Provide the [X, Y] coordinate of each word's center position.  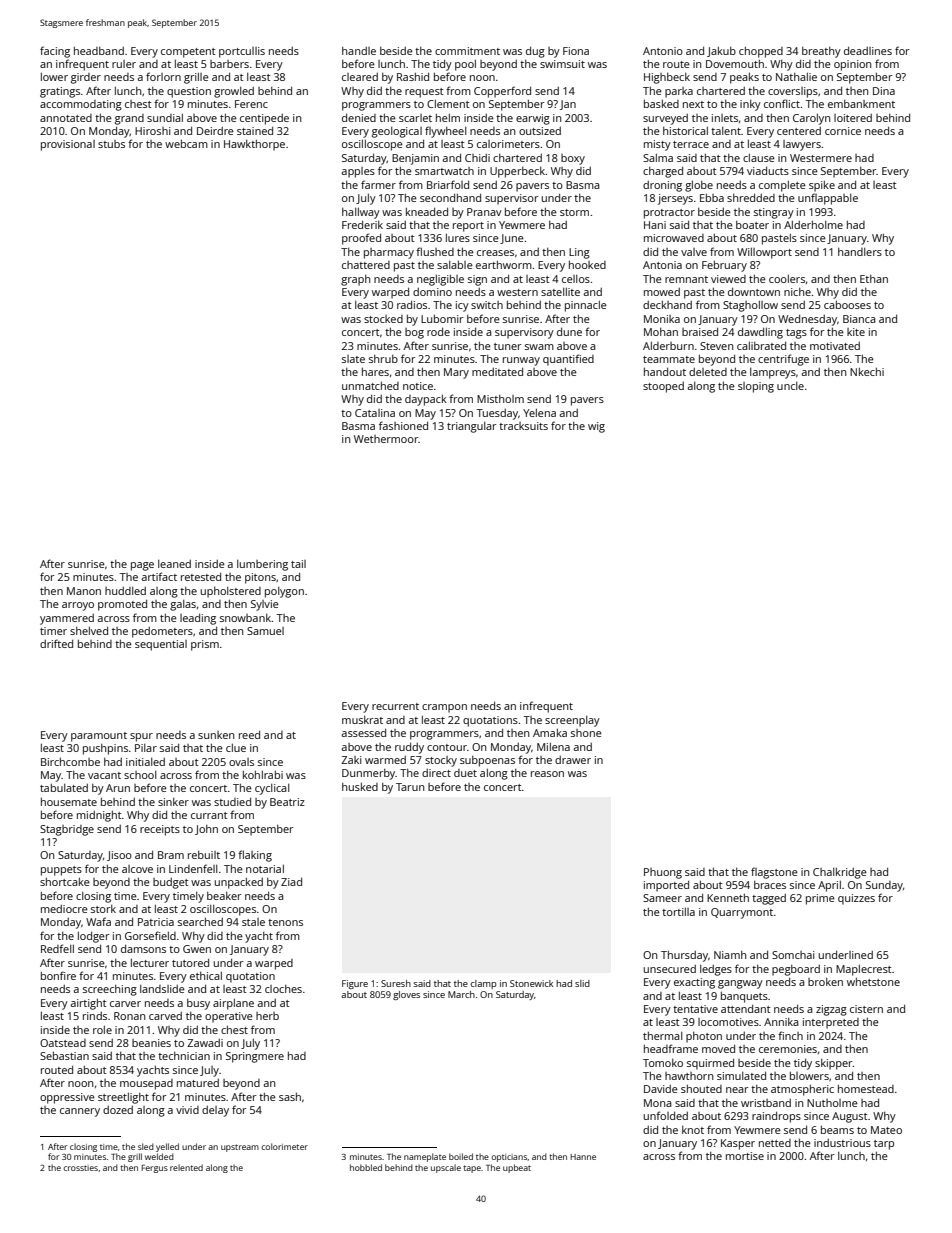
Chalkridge [840, 873]
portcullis [242, 52]
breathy [821, 52]
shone [586, 733]
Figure [355, 984]
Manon [84, 591]
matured [198, 1083]
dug [535, 52]
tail [298, 564]
